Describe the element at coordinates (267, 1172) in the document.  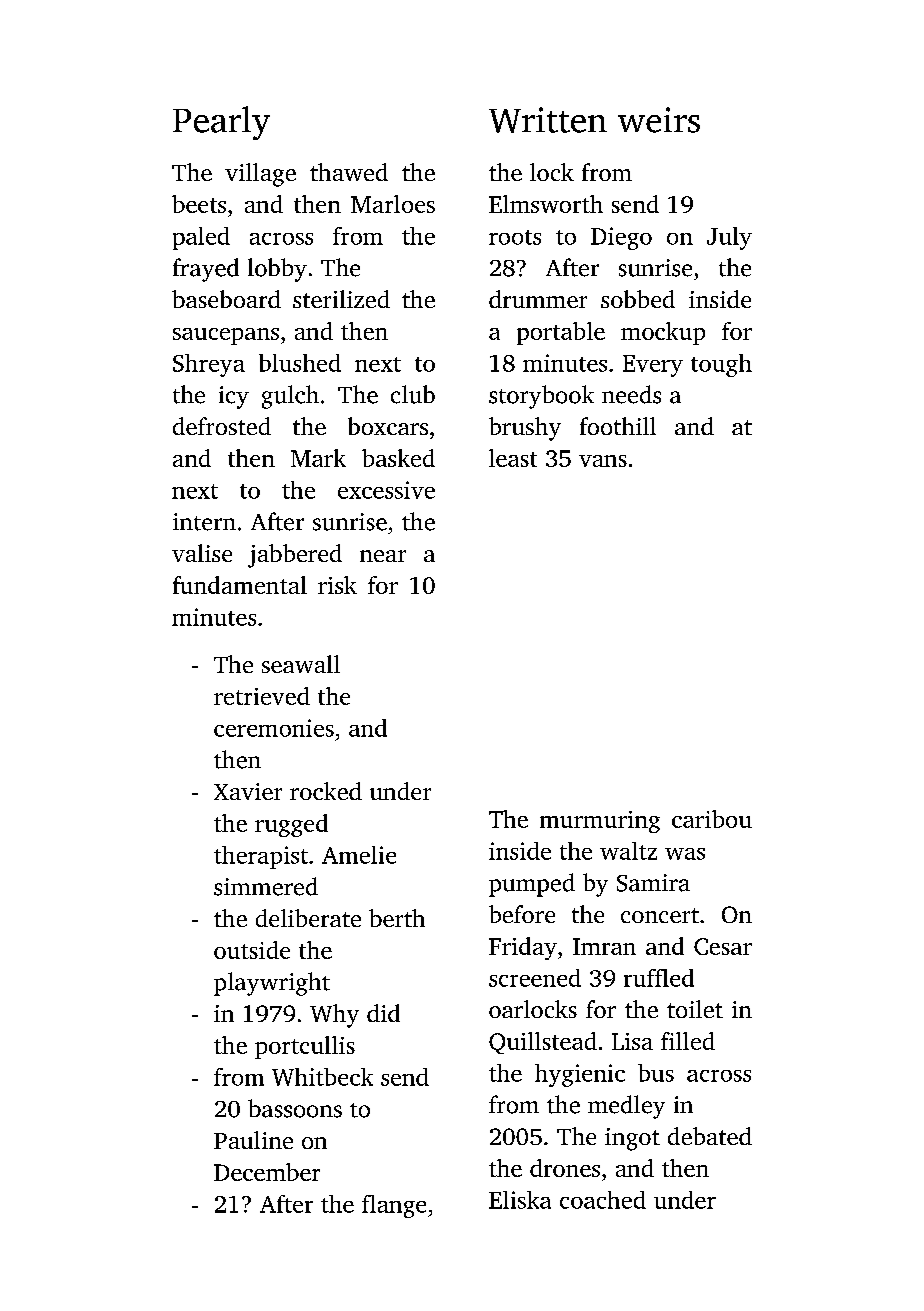
I see `December` at that location.
